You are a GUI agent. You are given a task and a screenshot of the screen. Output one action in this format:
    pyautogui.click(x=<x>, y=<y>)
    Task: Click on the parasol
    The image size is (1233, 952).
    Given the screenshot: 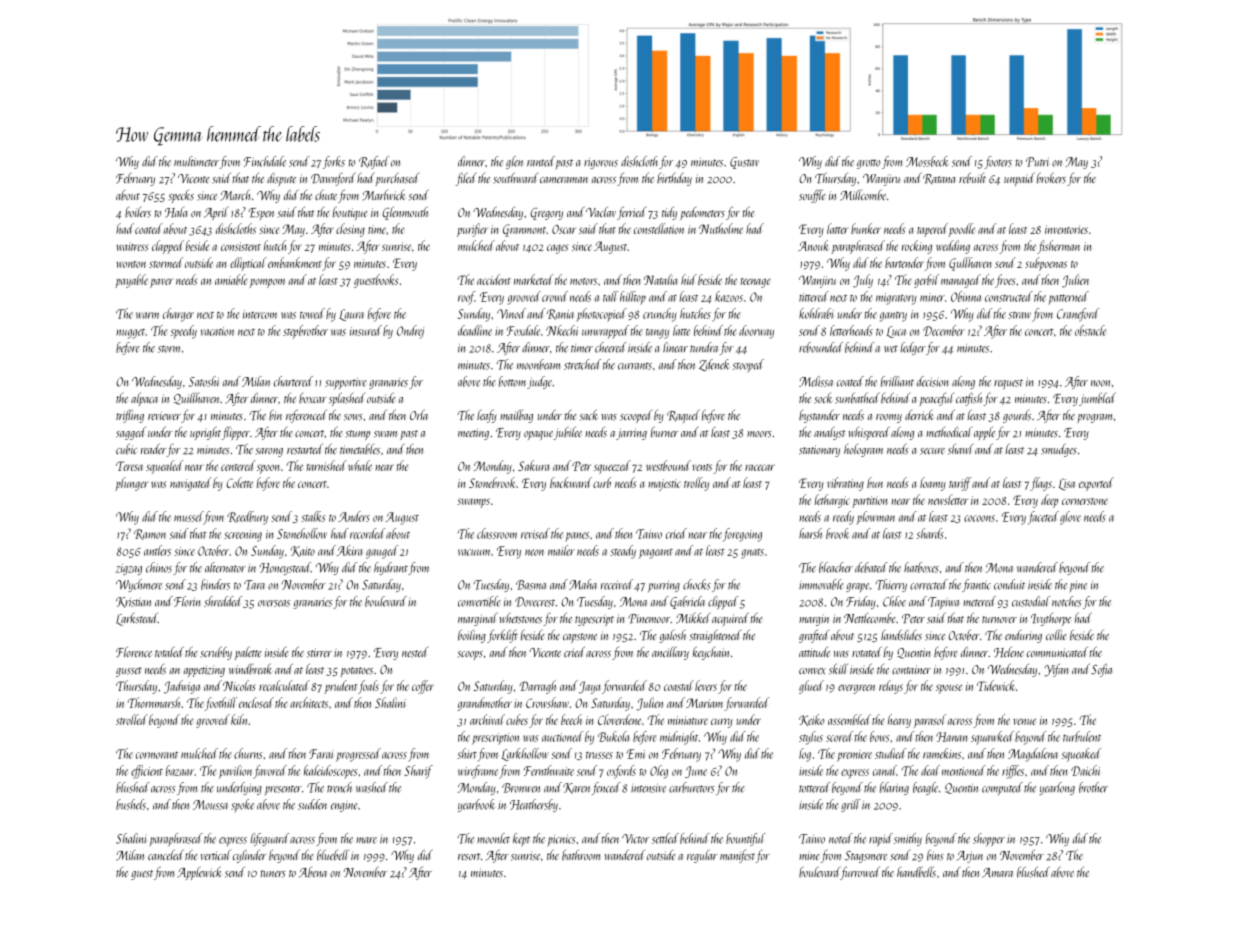 What is the action you would take?
    pyautogui.click(x=930, y=721)
